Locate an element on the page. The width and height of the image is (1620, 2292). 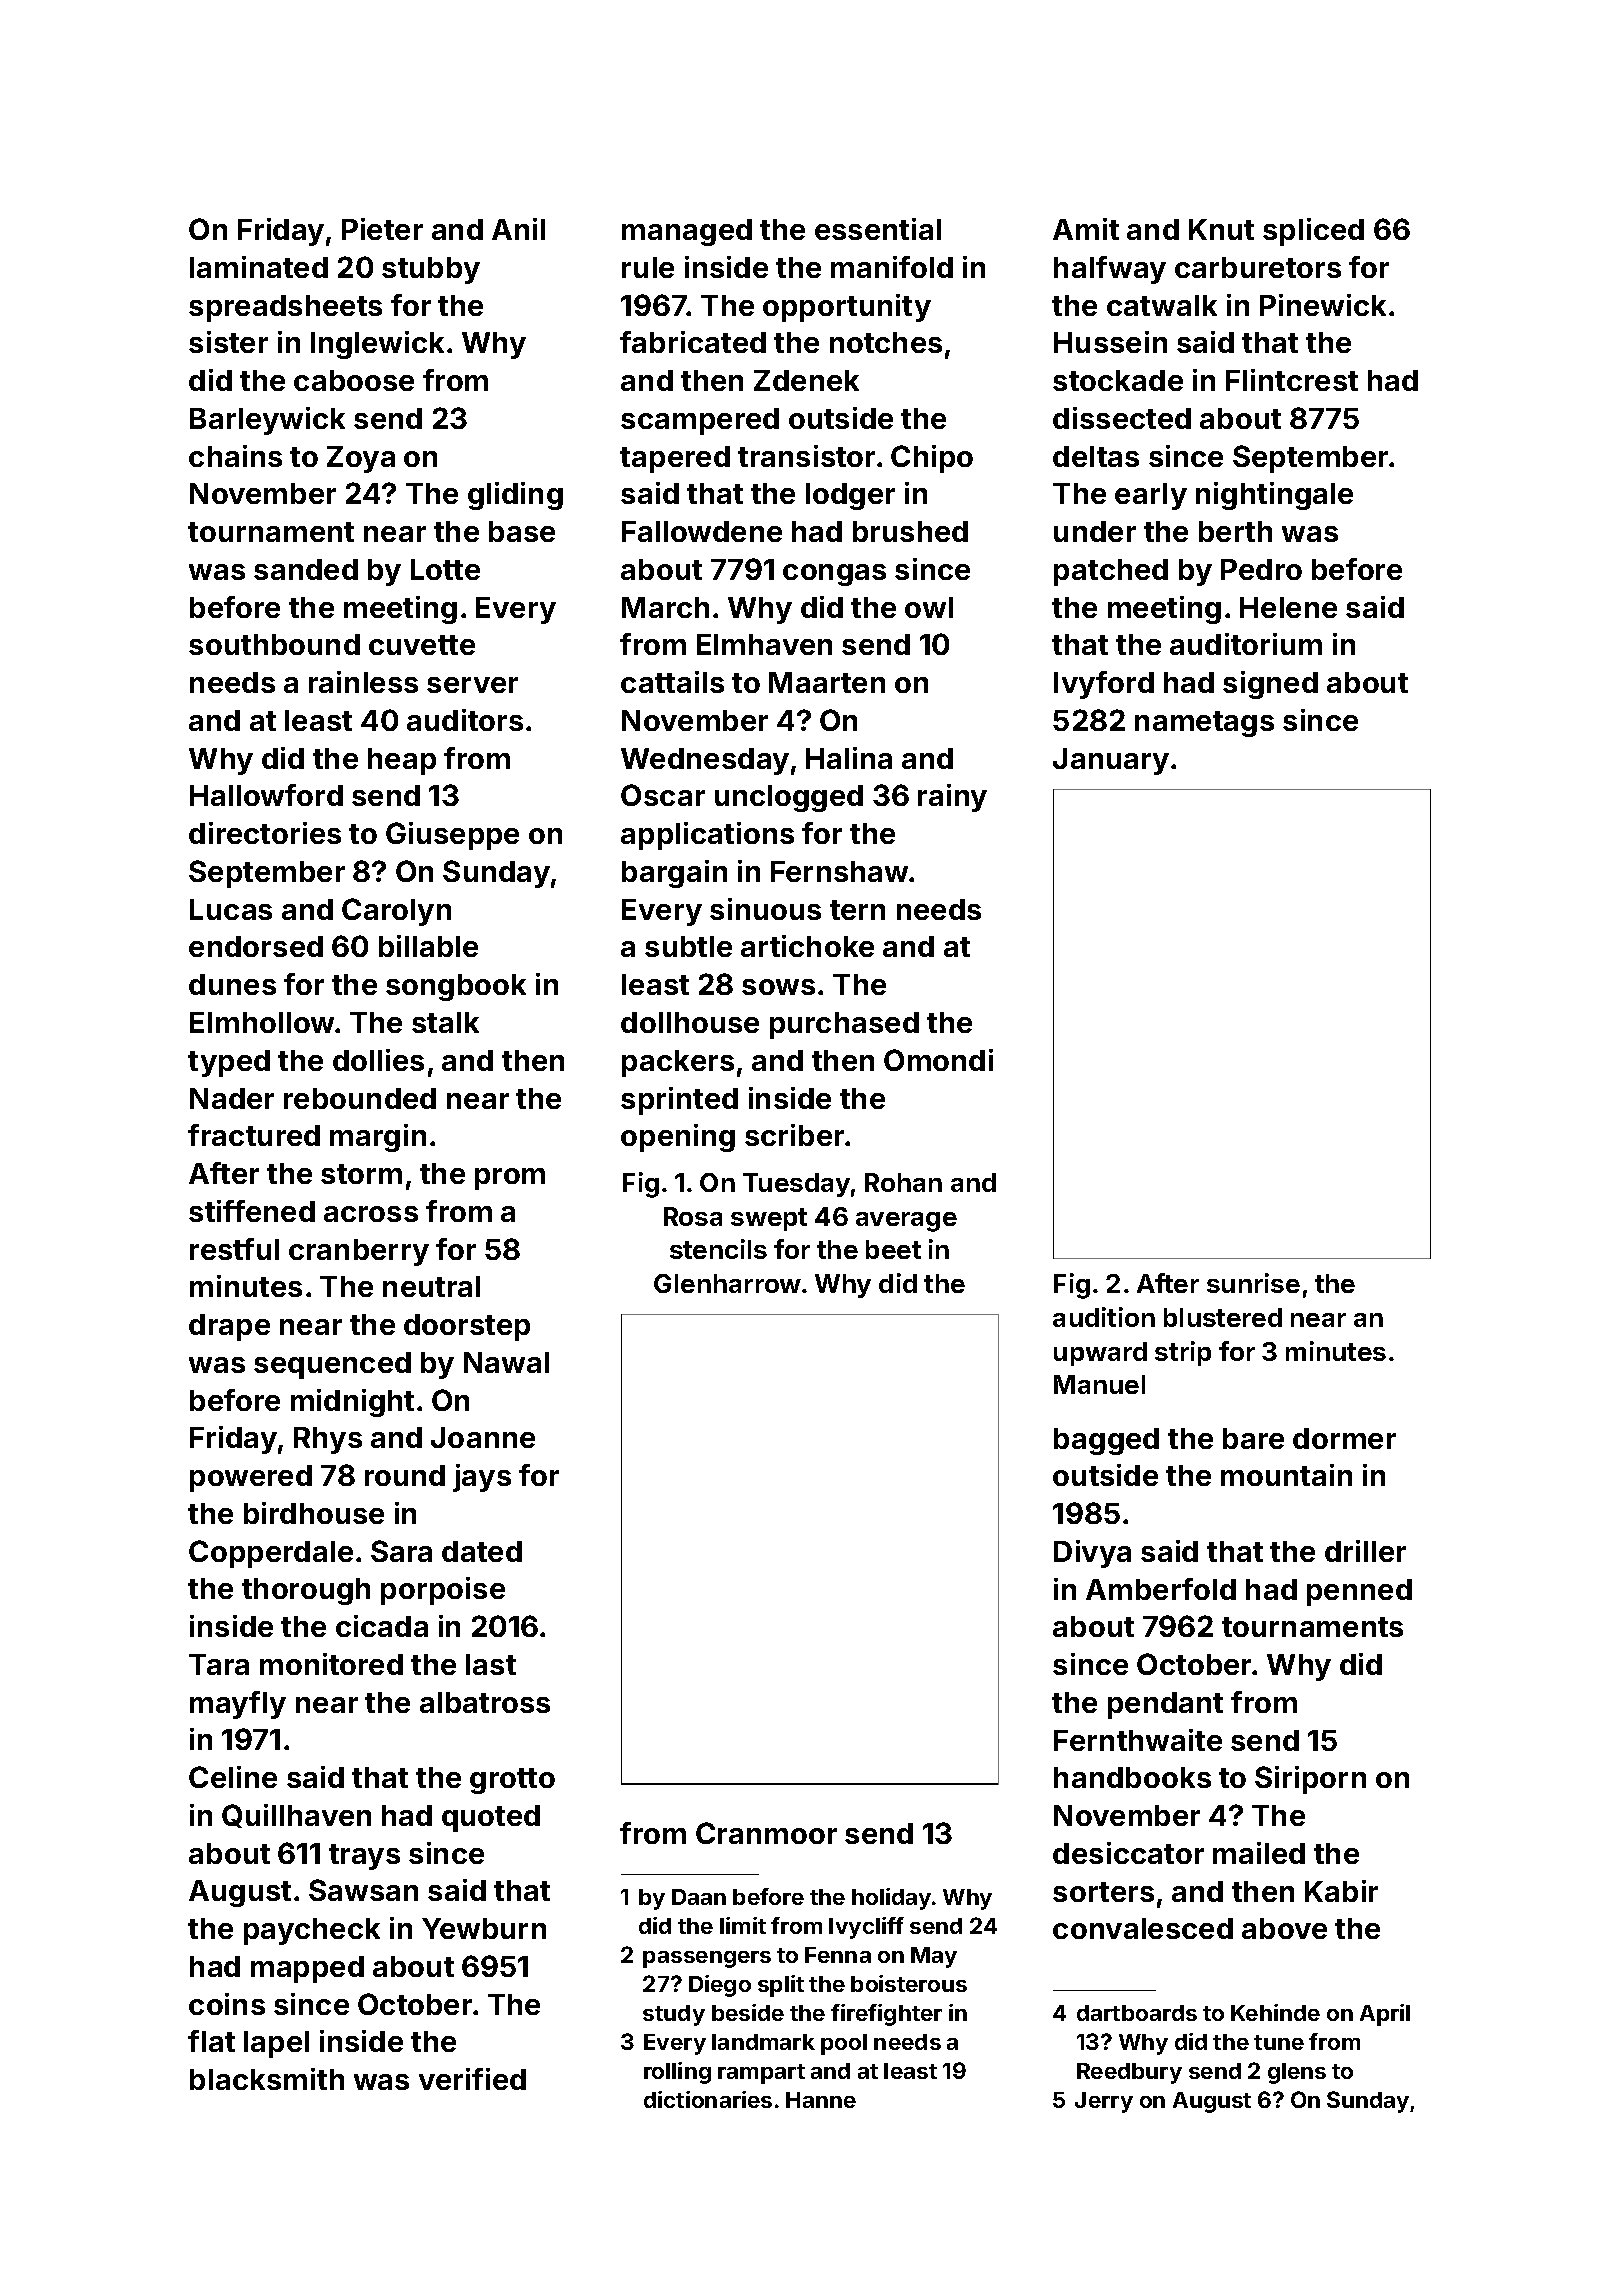
cattails is located at coordinates (672, 682).
